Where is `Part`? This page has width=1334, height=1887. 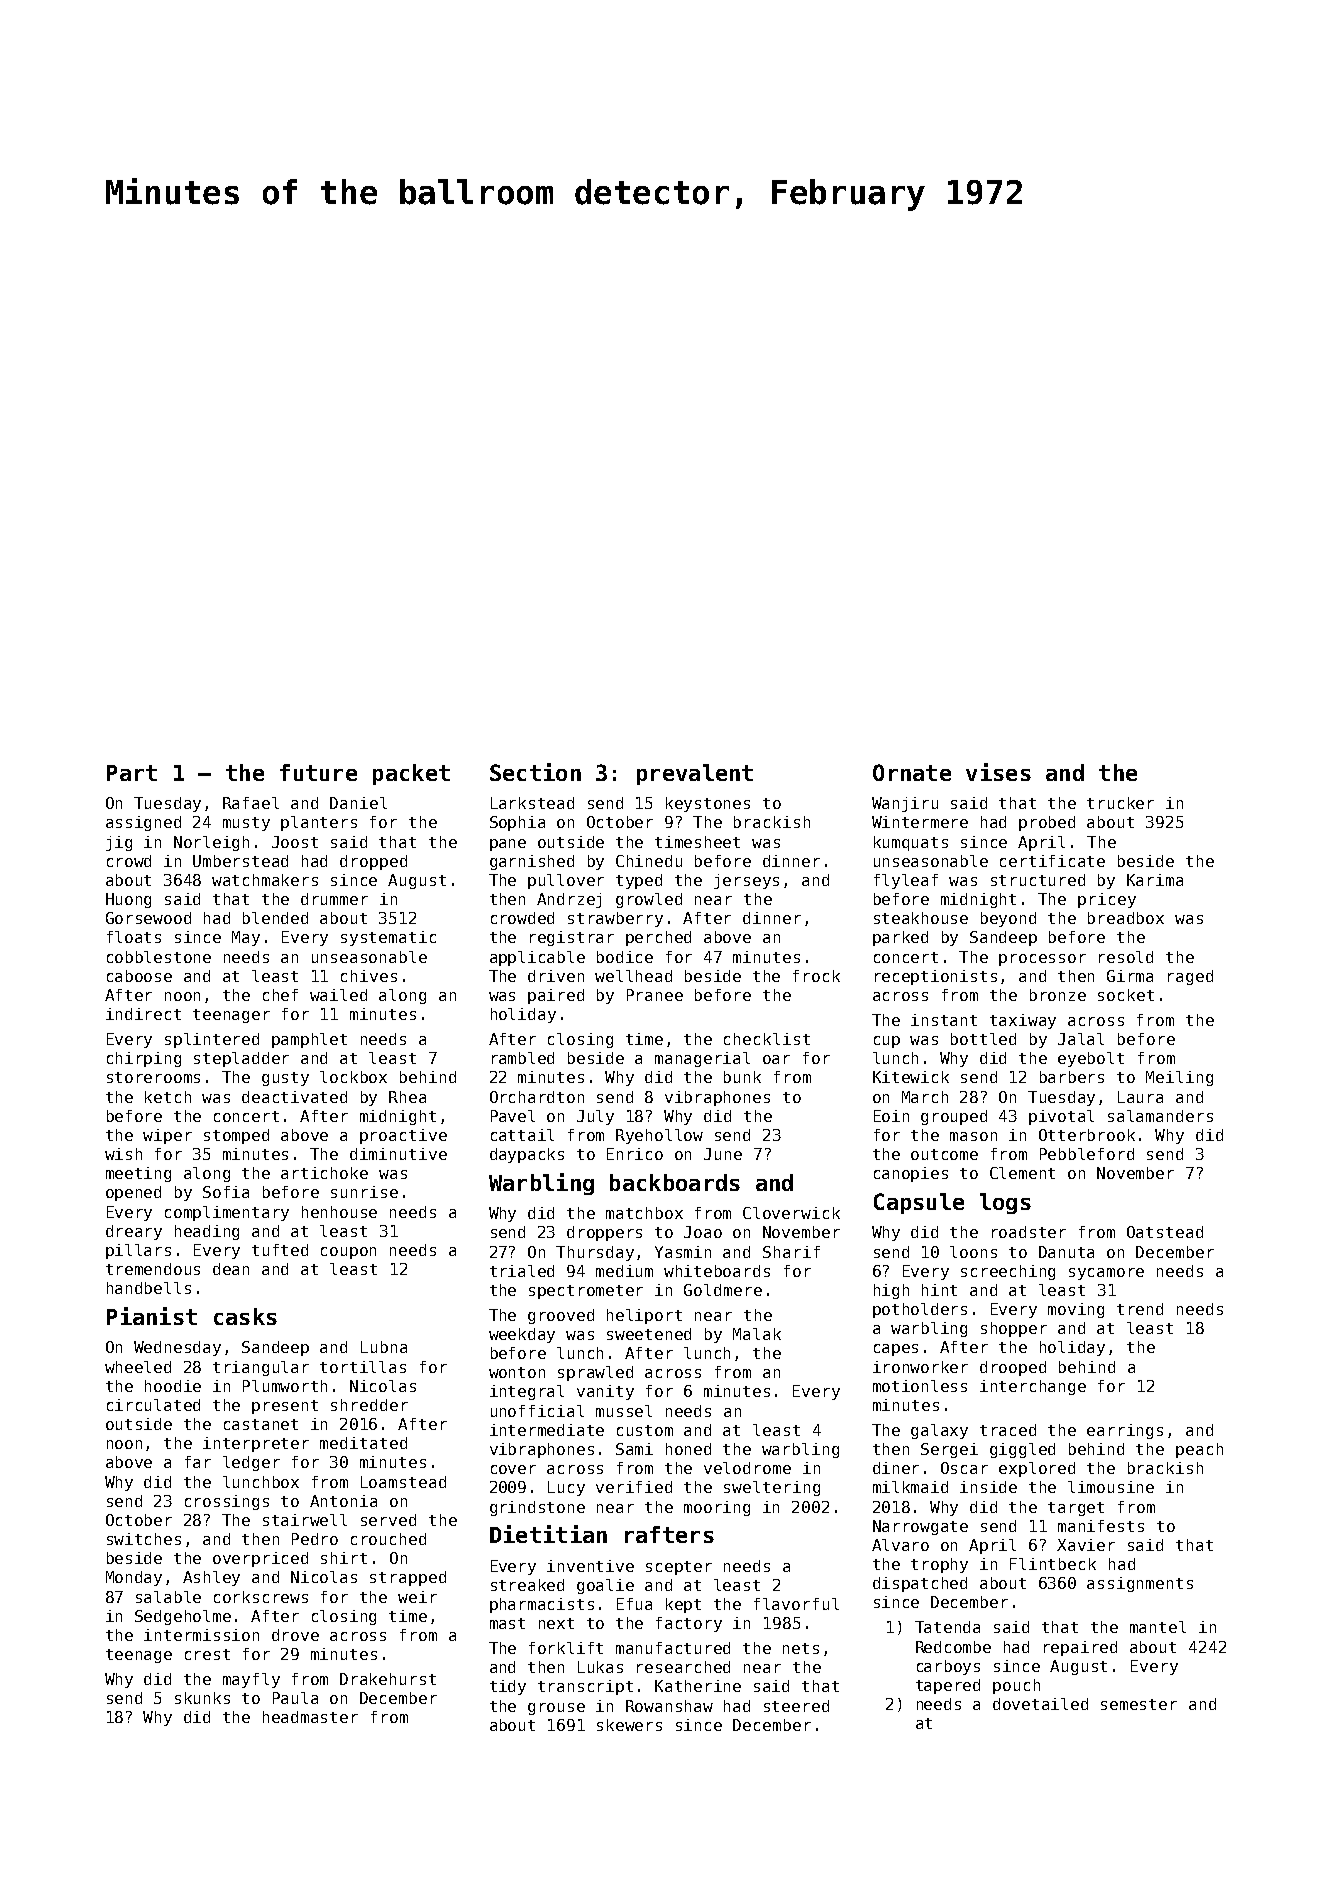 Part is located at coordinates (132, 773).
